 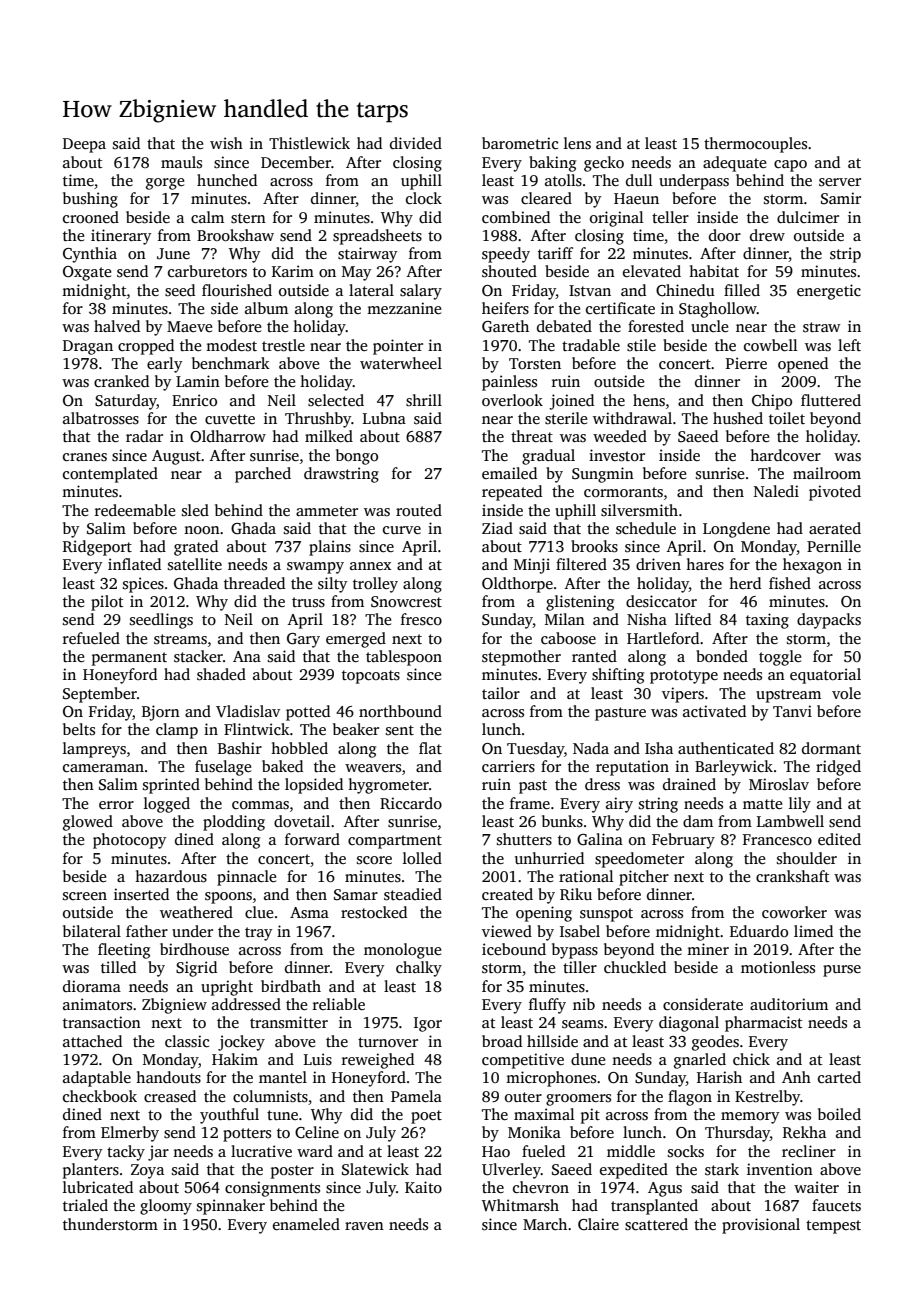 I want to click on speedy, so click(x=506, y=255).
